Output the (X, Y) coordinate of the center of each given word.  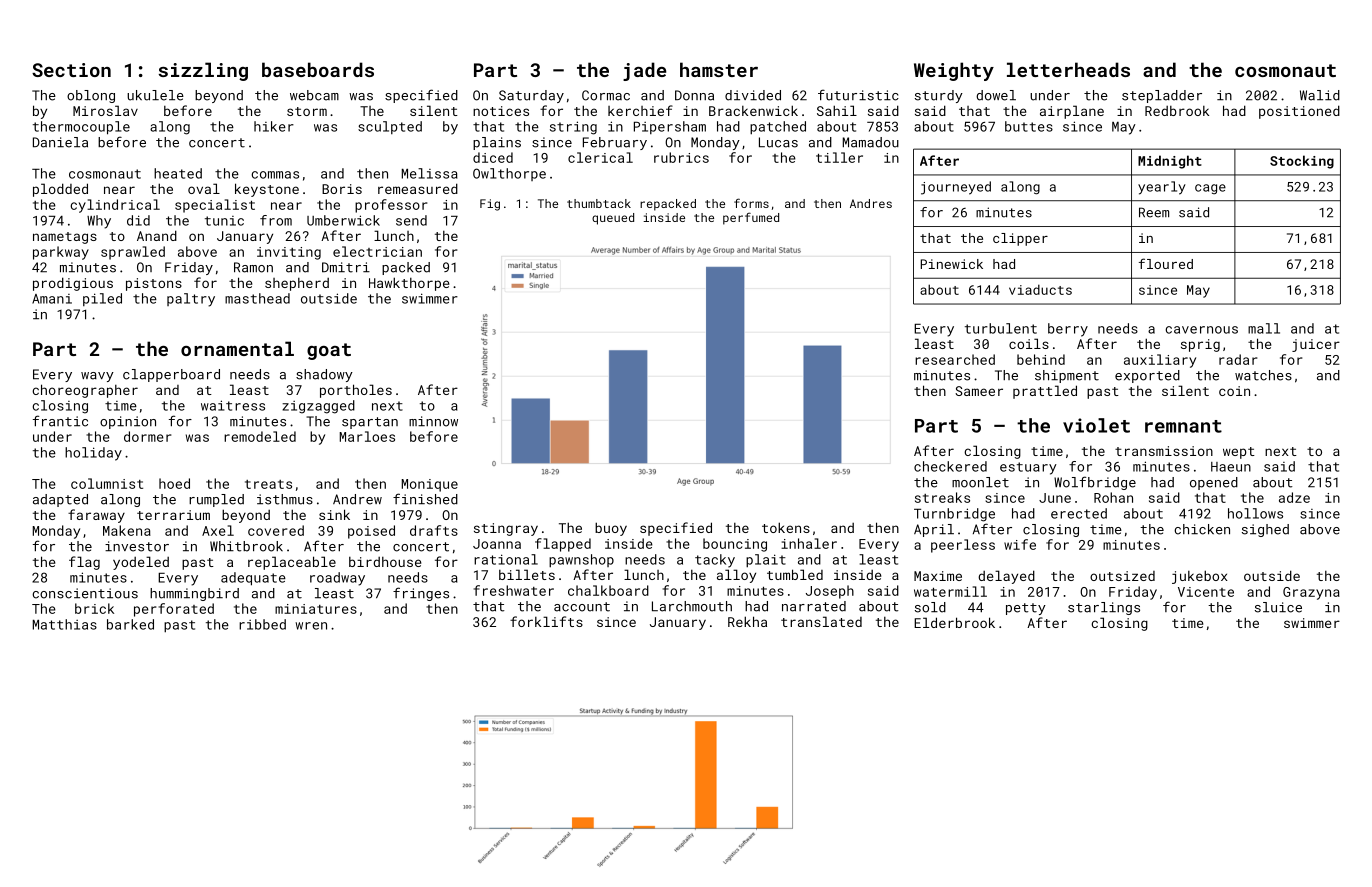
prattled (1045, 392)
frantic (60, 421)
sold (930, 607)
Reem (1154, 212)
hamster (719, 69)
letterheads (1068, 69)
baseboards (318, 69)
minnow (433, 421)
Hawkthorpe (409, 284)
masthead (257, 298)
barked (130, 624)
